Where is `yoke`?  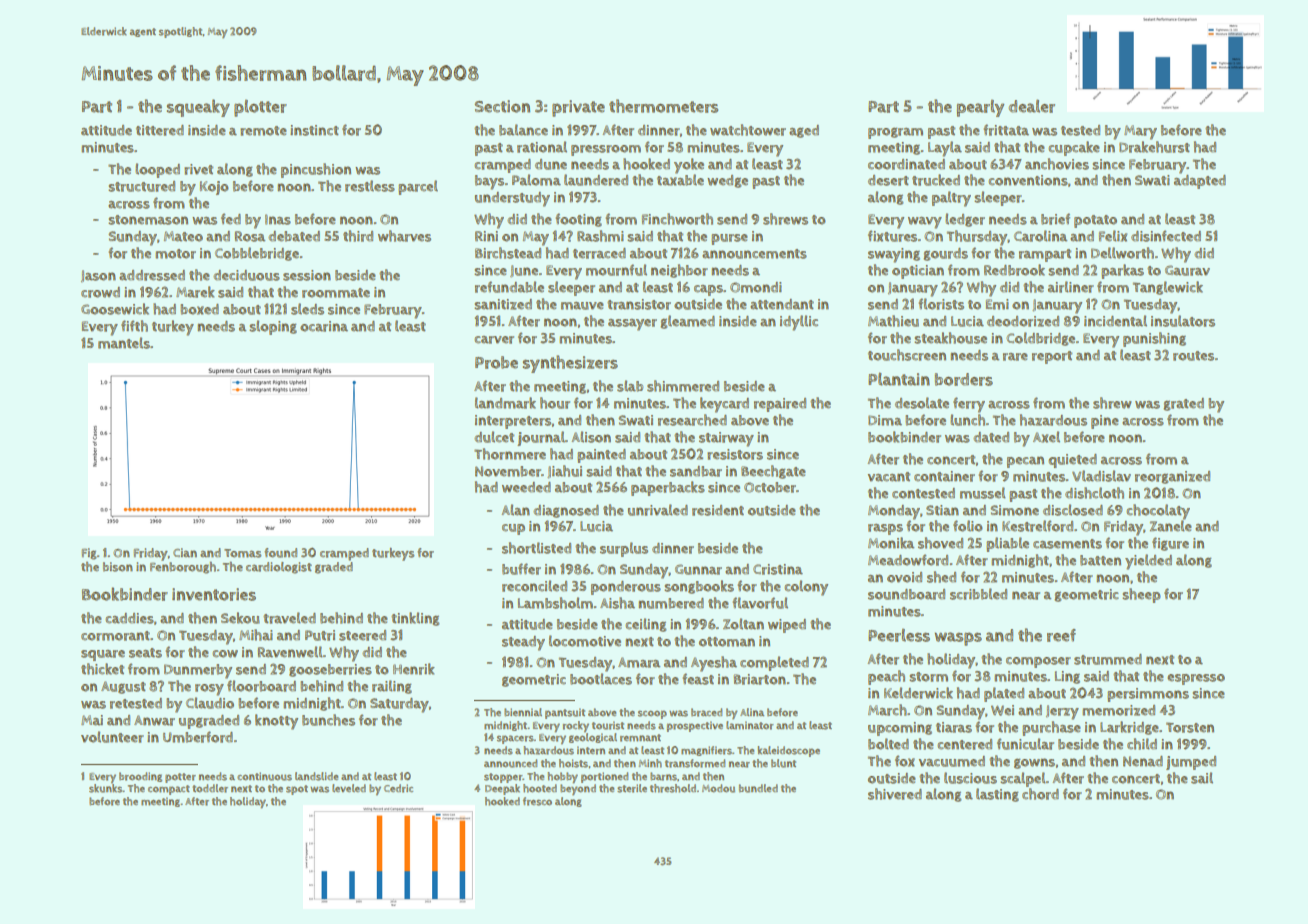 yoke is located at coordinates (689, 166).
